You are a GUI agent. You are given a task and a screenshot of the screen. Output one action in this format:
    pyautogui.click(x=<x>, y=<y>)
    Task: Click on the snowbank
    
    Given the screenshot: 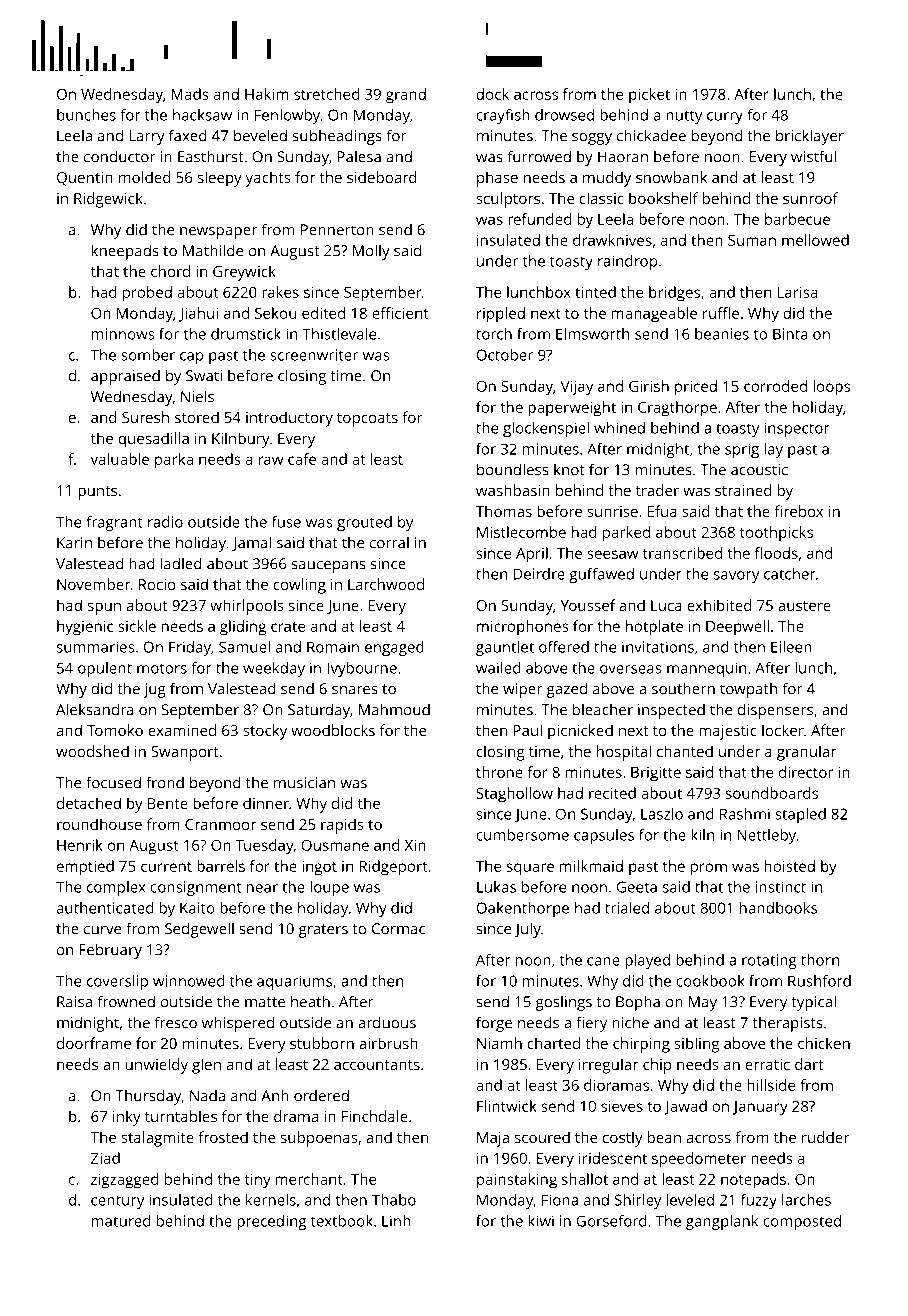 What is the action you would take?
    pyautogui.click(x=672, y=177)
